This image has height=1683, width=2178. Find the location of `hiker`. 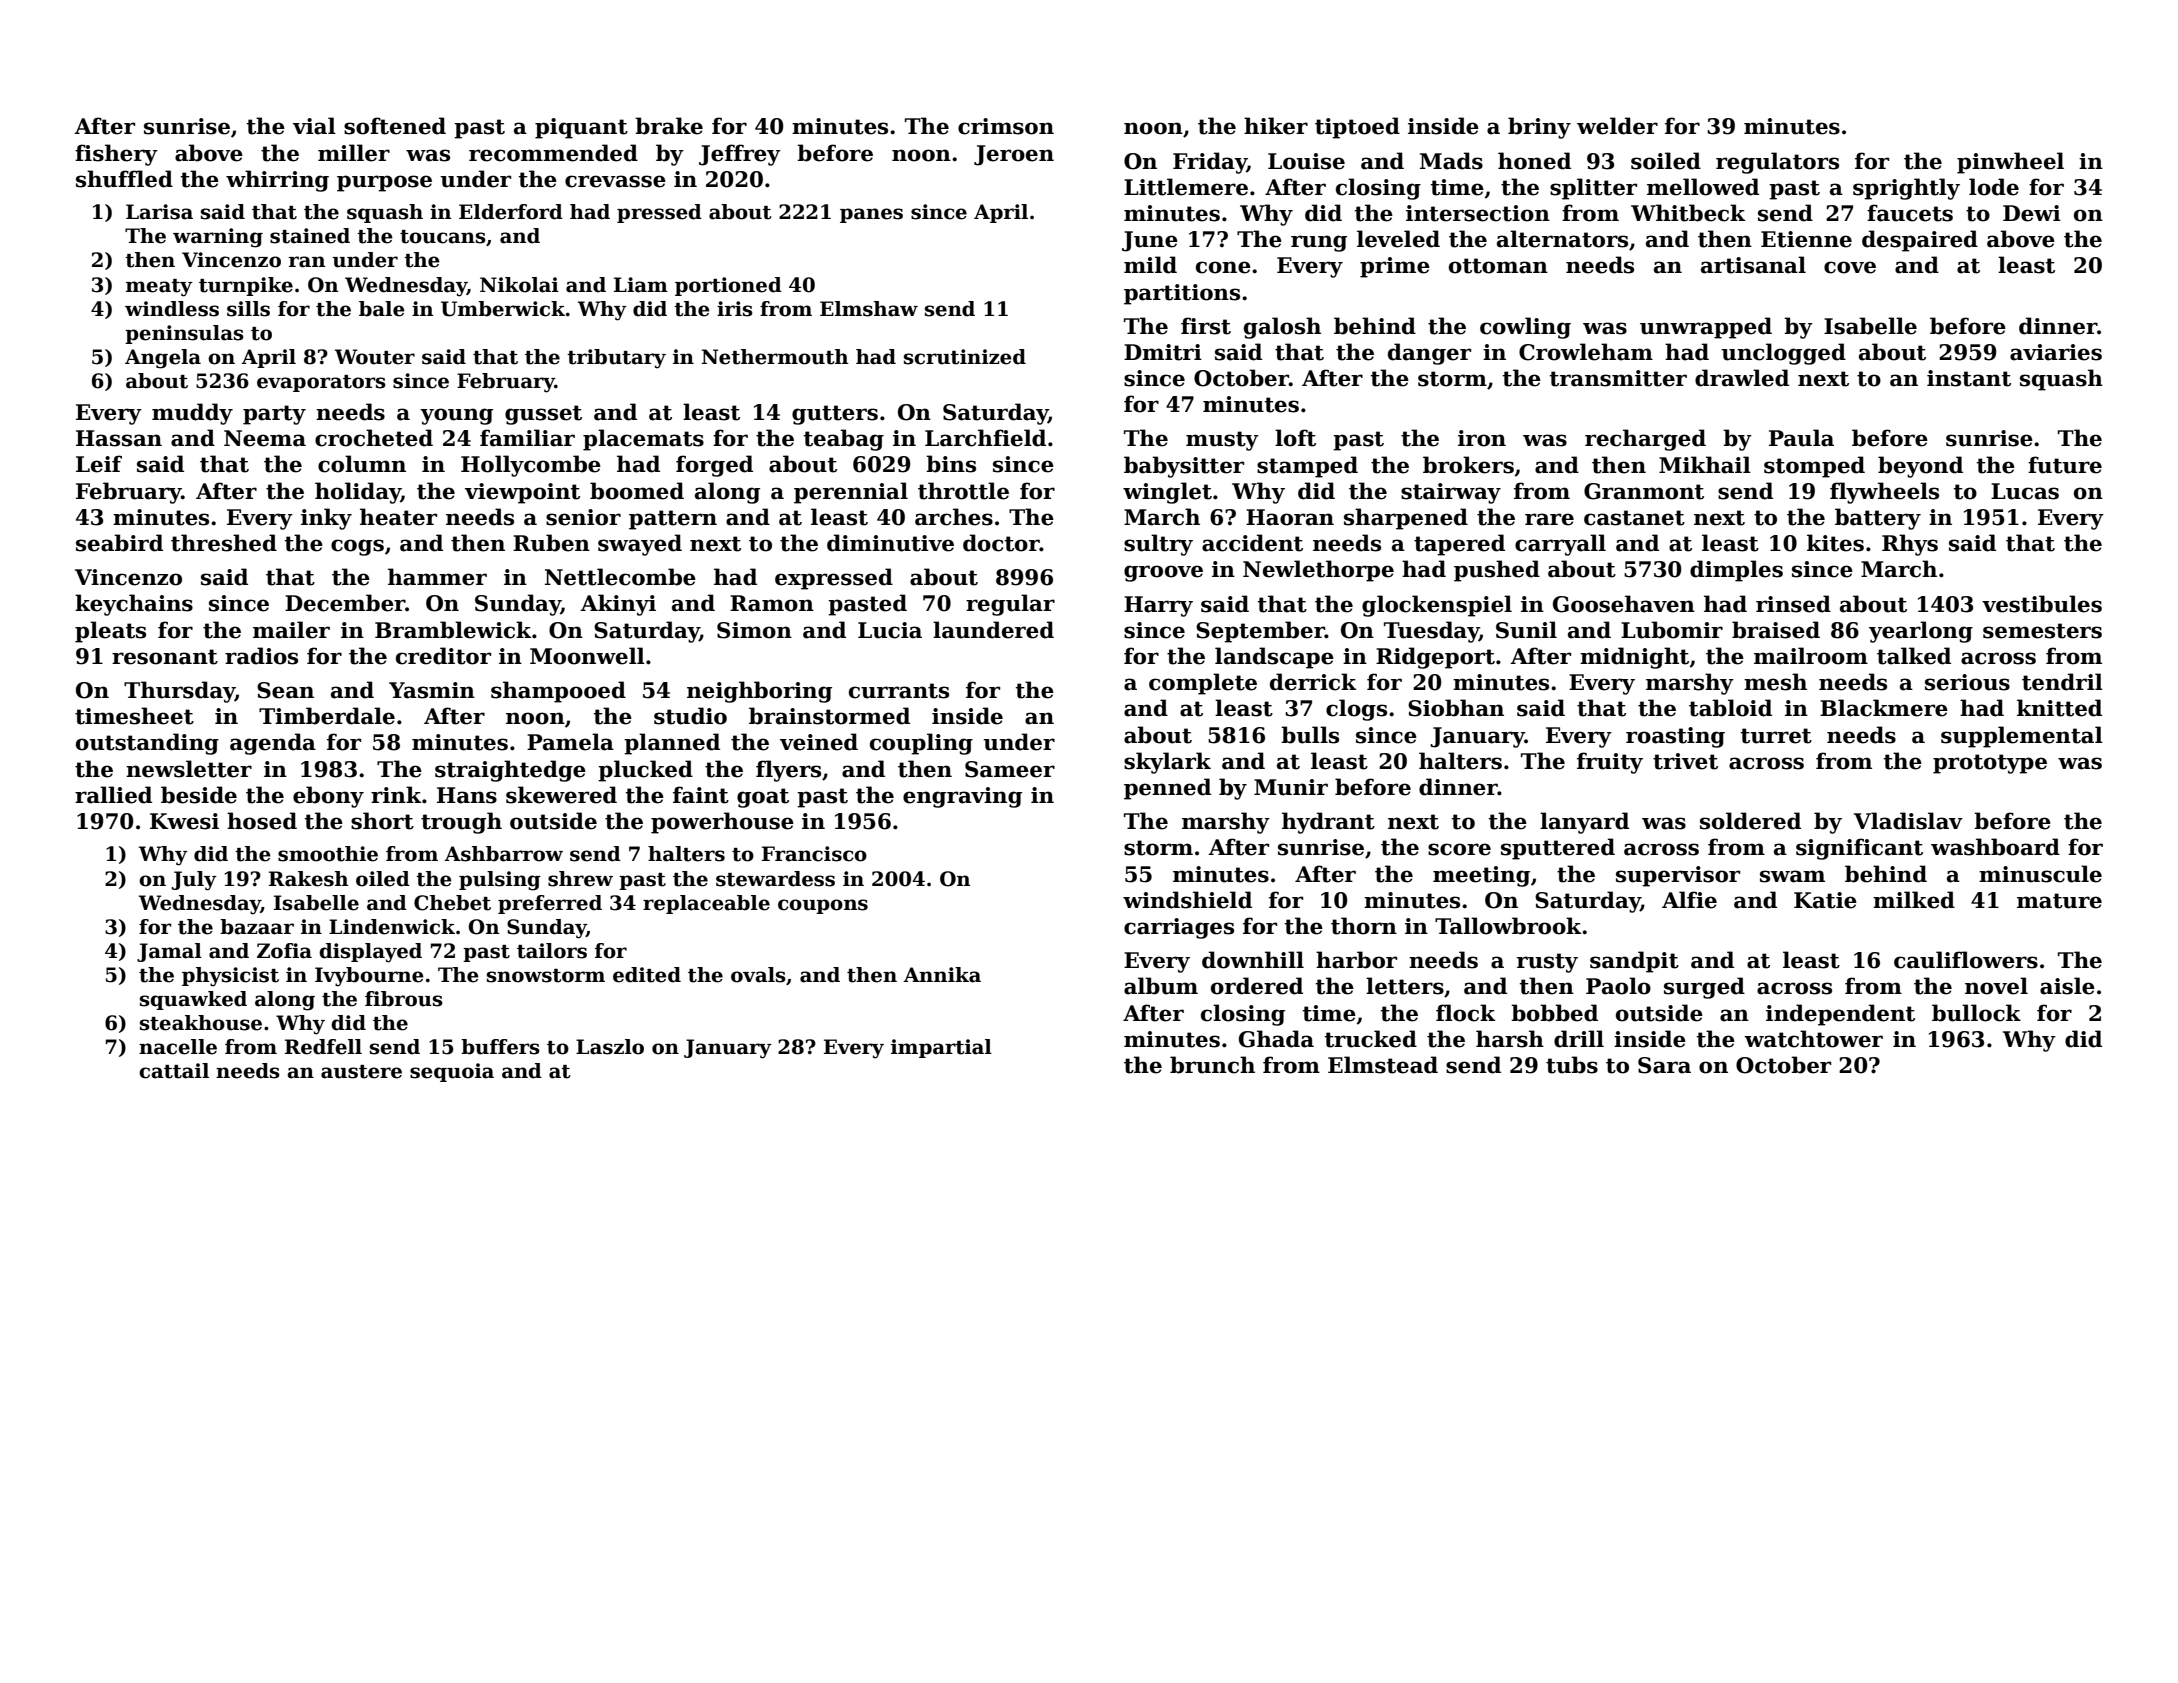

hiker is located at coordinates (1276, 126).
